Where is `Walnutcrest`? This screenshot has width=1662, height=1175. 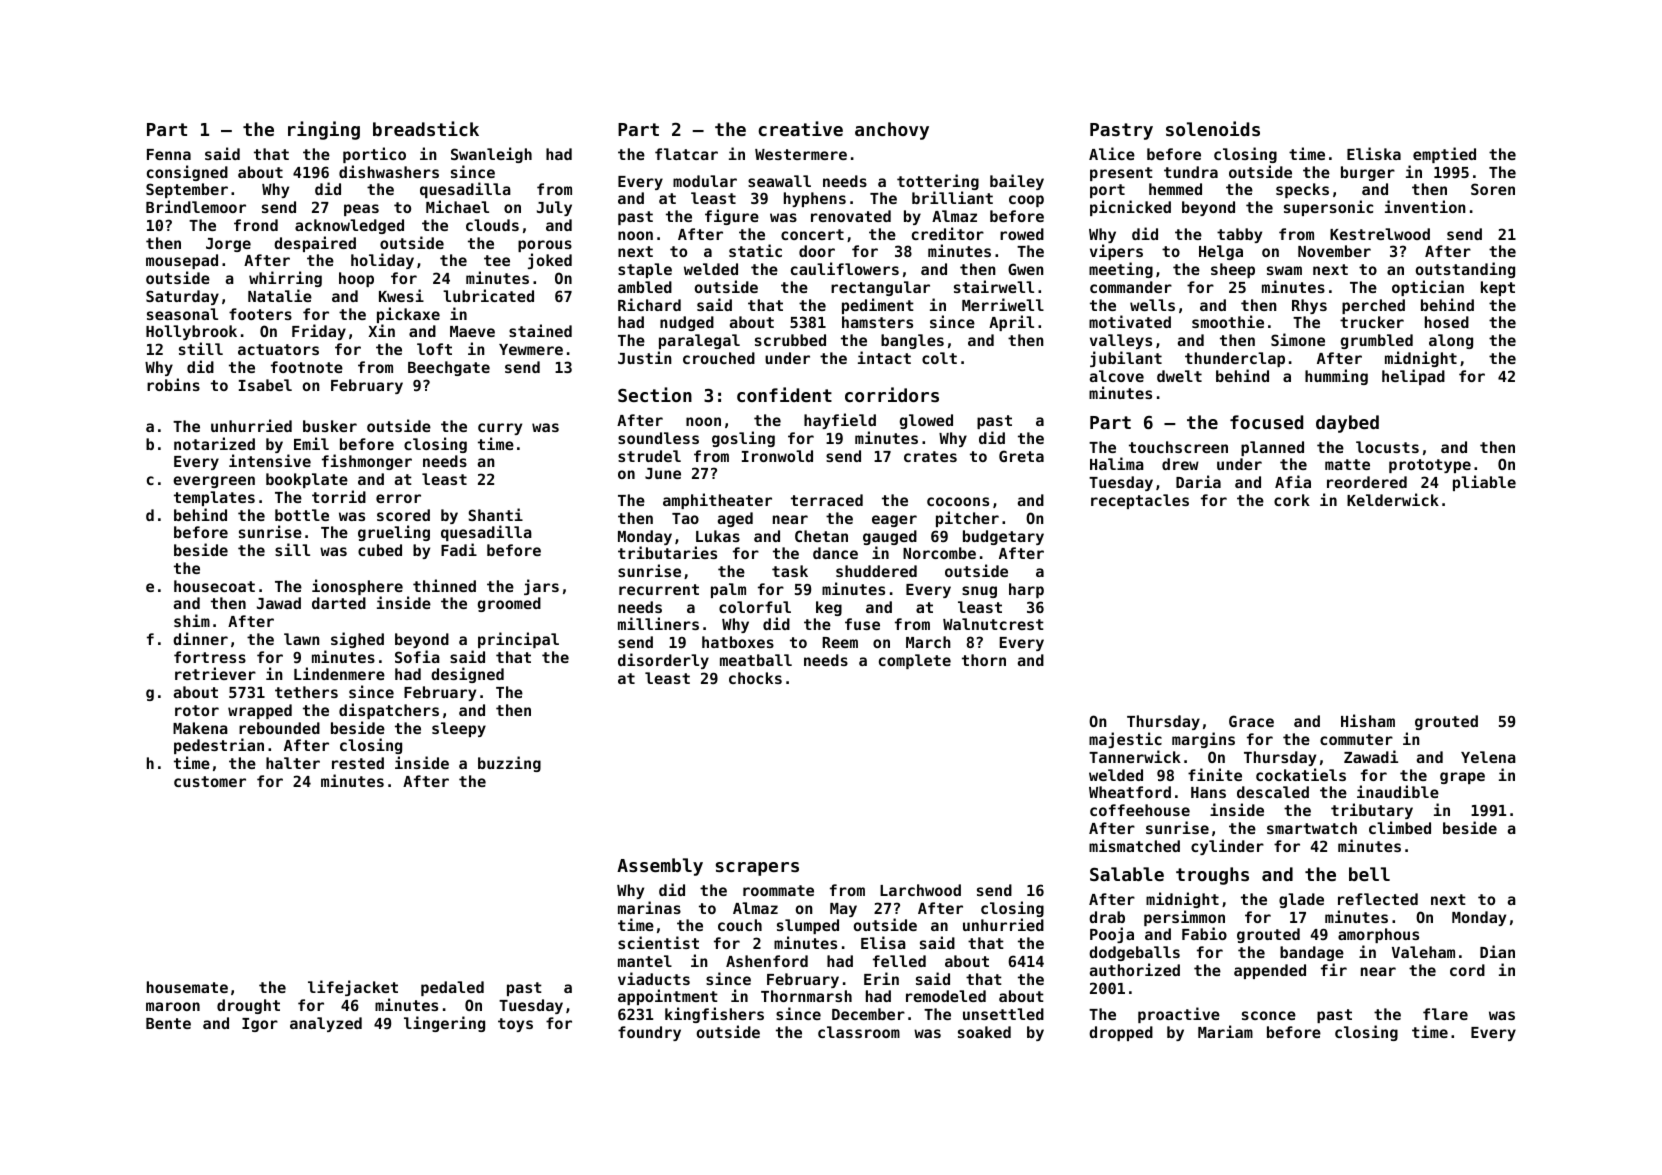
Walnutcrest is located at coordinates (993, 624).
